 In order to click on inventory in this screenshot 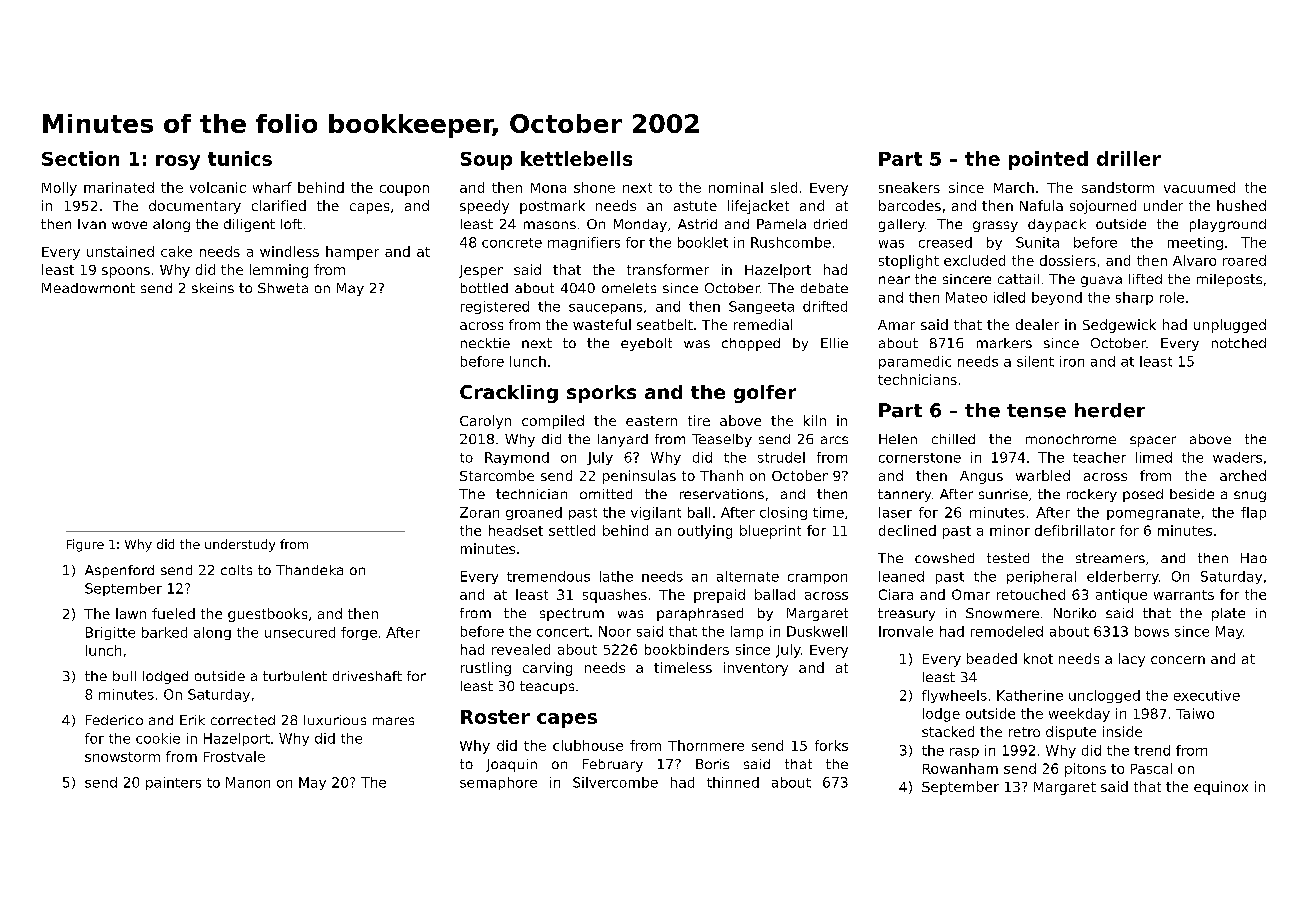, I will do `click(756, 669)`.
